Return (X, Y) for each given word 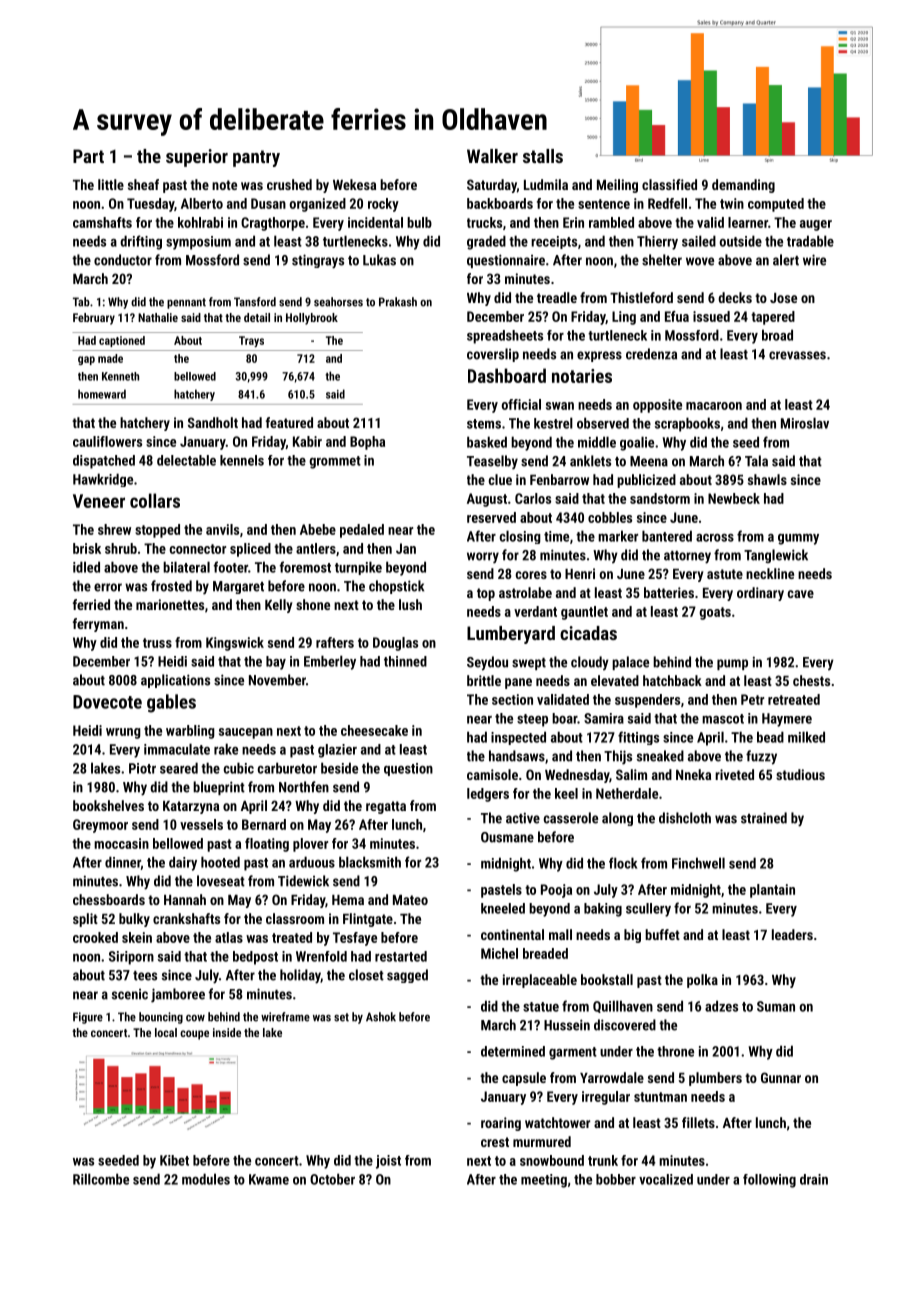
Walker (492, 156)
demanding (743, 186)
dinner (123, 863)
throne (675, 1051)
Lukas (379, 260)
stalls (543, 156)
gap (86, 360)
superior (197, 158)
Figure (88, 1018)
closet (366, 975)
